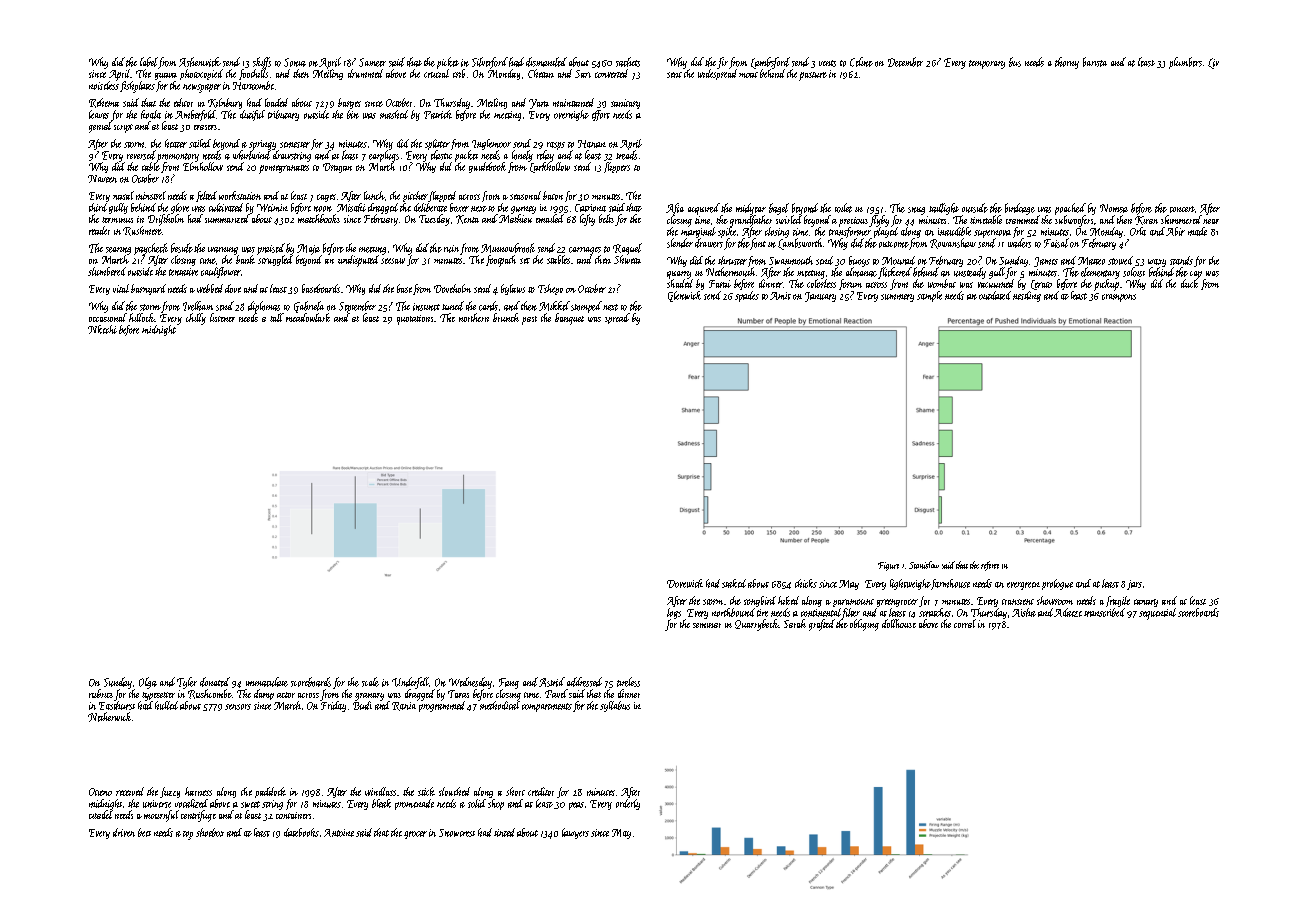 The height and width of the document is (924, 1308). I want to click on nestling, so click(1027, 296).
